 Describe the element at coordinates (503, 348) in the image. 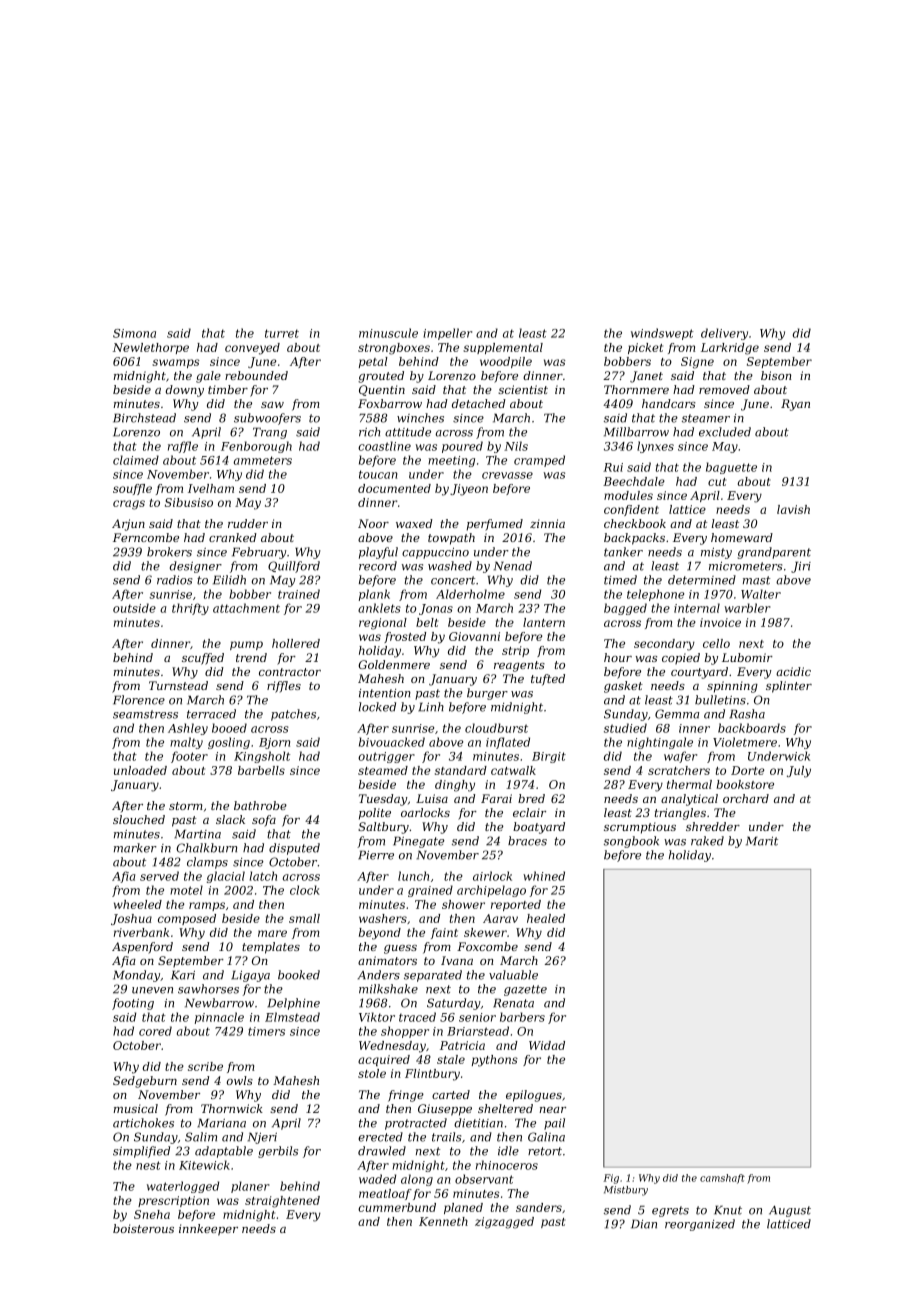

I see `supplemental` at that location.
